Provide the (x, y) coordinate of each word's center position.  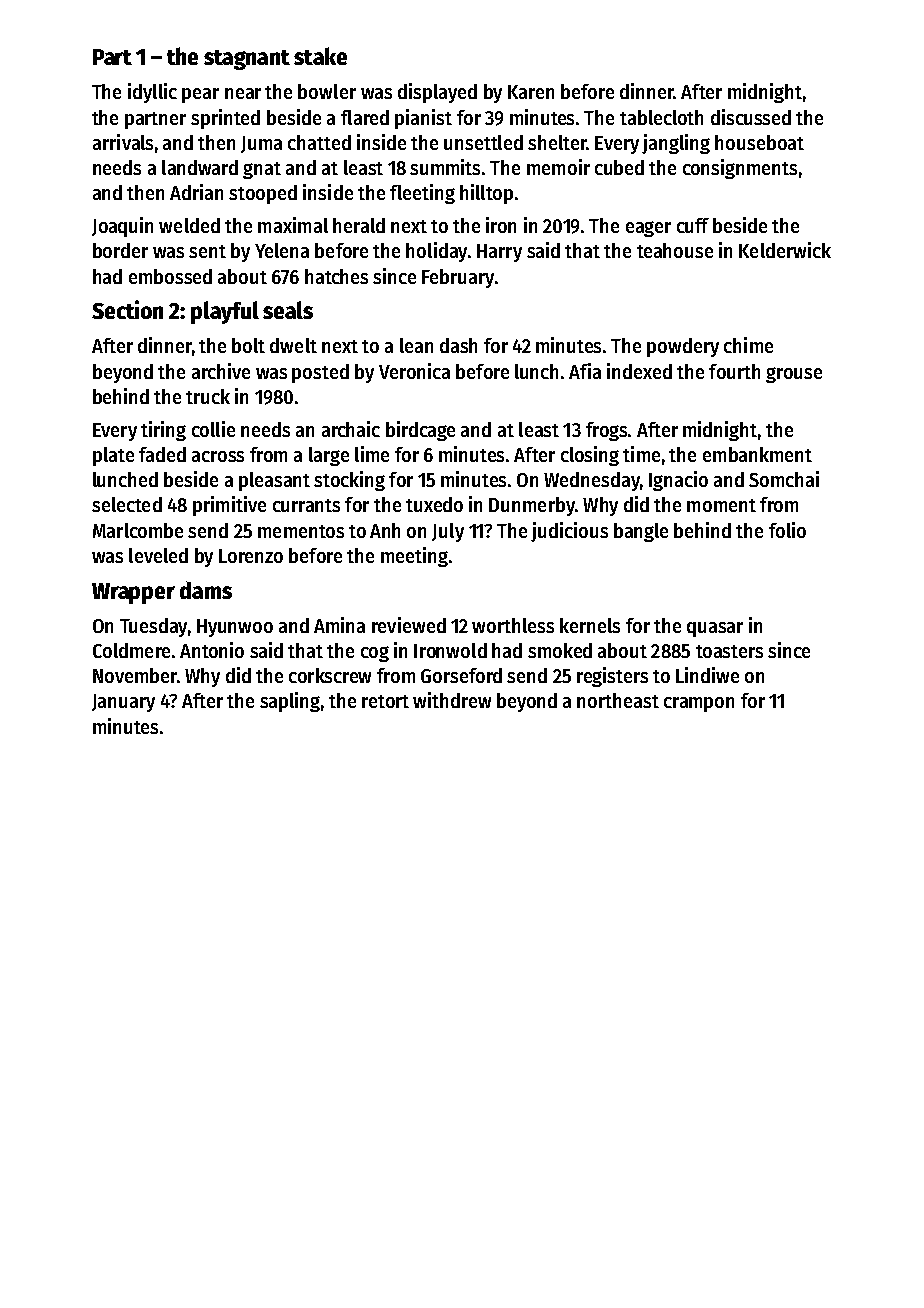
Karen (531, 92)
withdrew (452, 700)
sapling (290, 702)
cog (375, 654)
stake (320, 56)
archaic (351, 429)
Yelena (282, 250)
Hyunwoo (235, 628)
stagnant (247, 60)
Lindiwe (707, 675)
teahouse (675, 250)
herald (359, 225)
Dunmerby (532, 506)
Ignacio (678, 481)
